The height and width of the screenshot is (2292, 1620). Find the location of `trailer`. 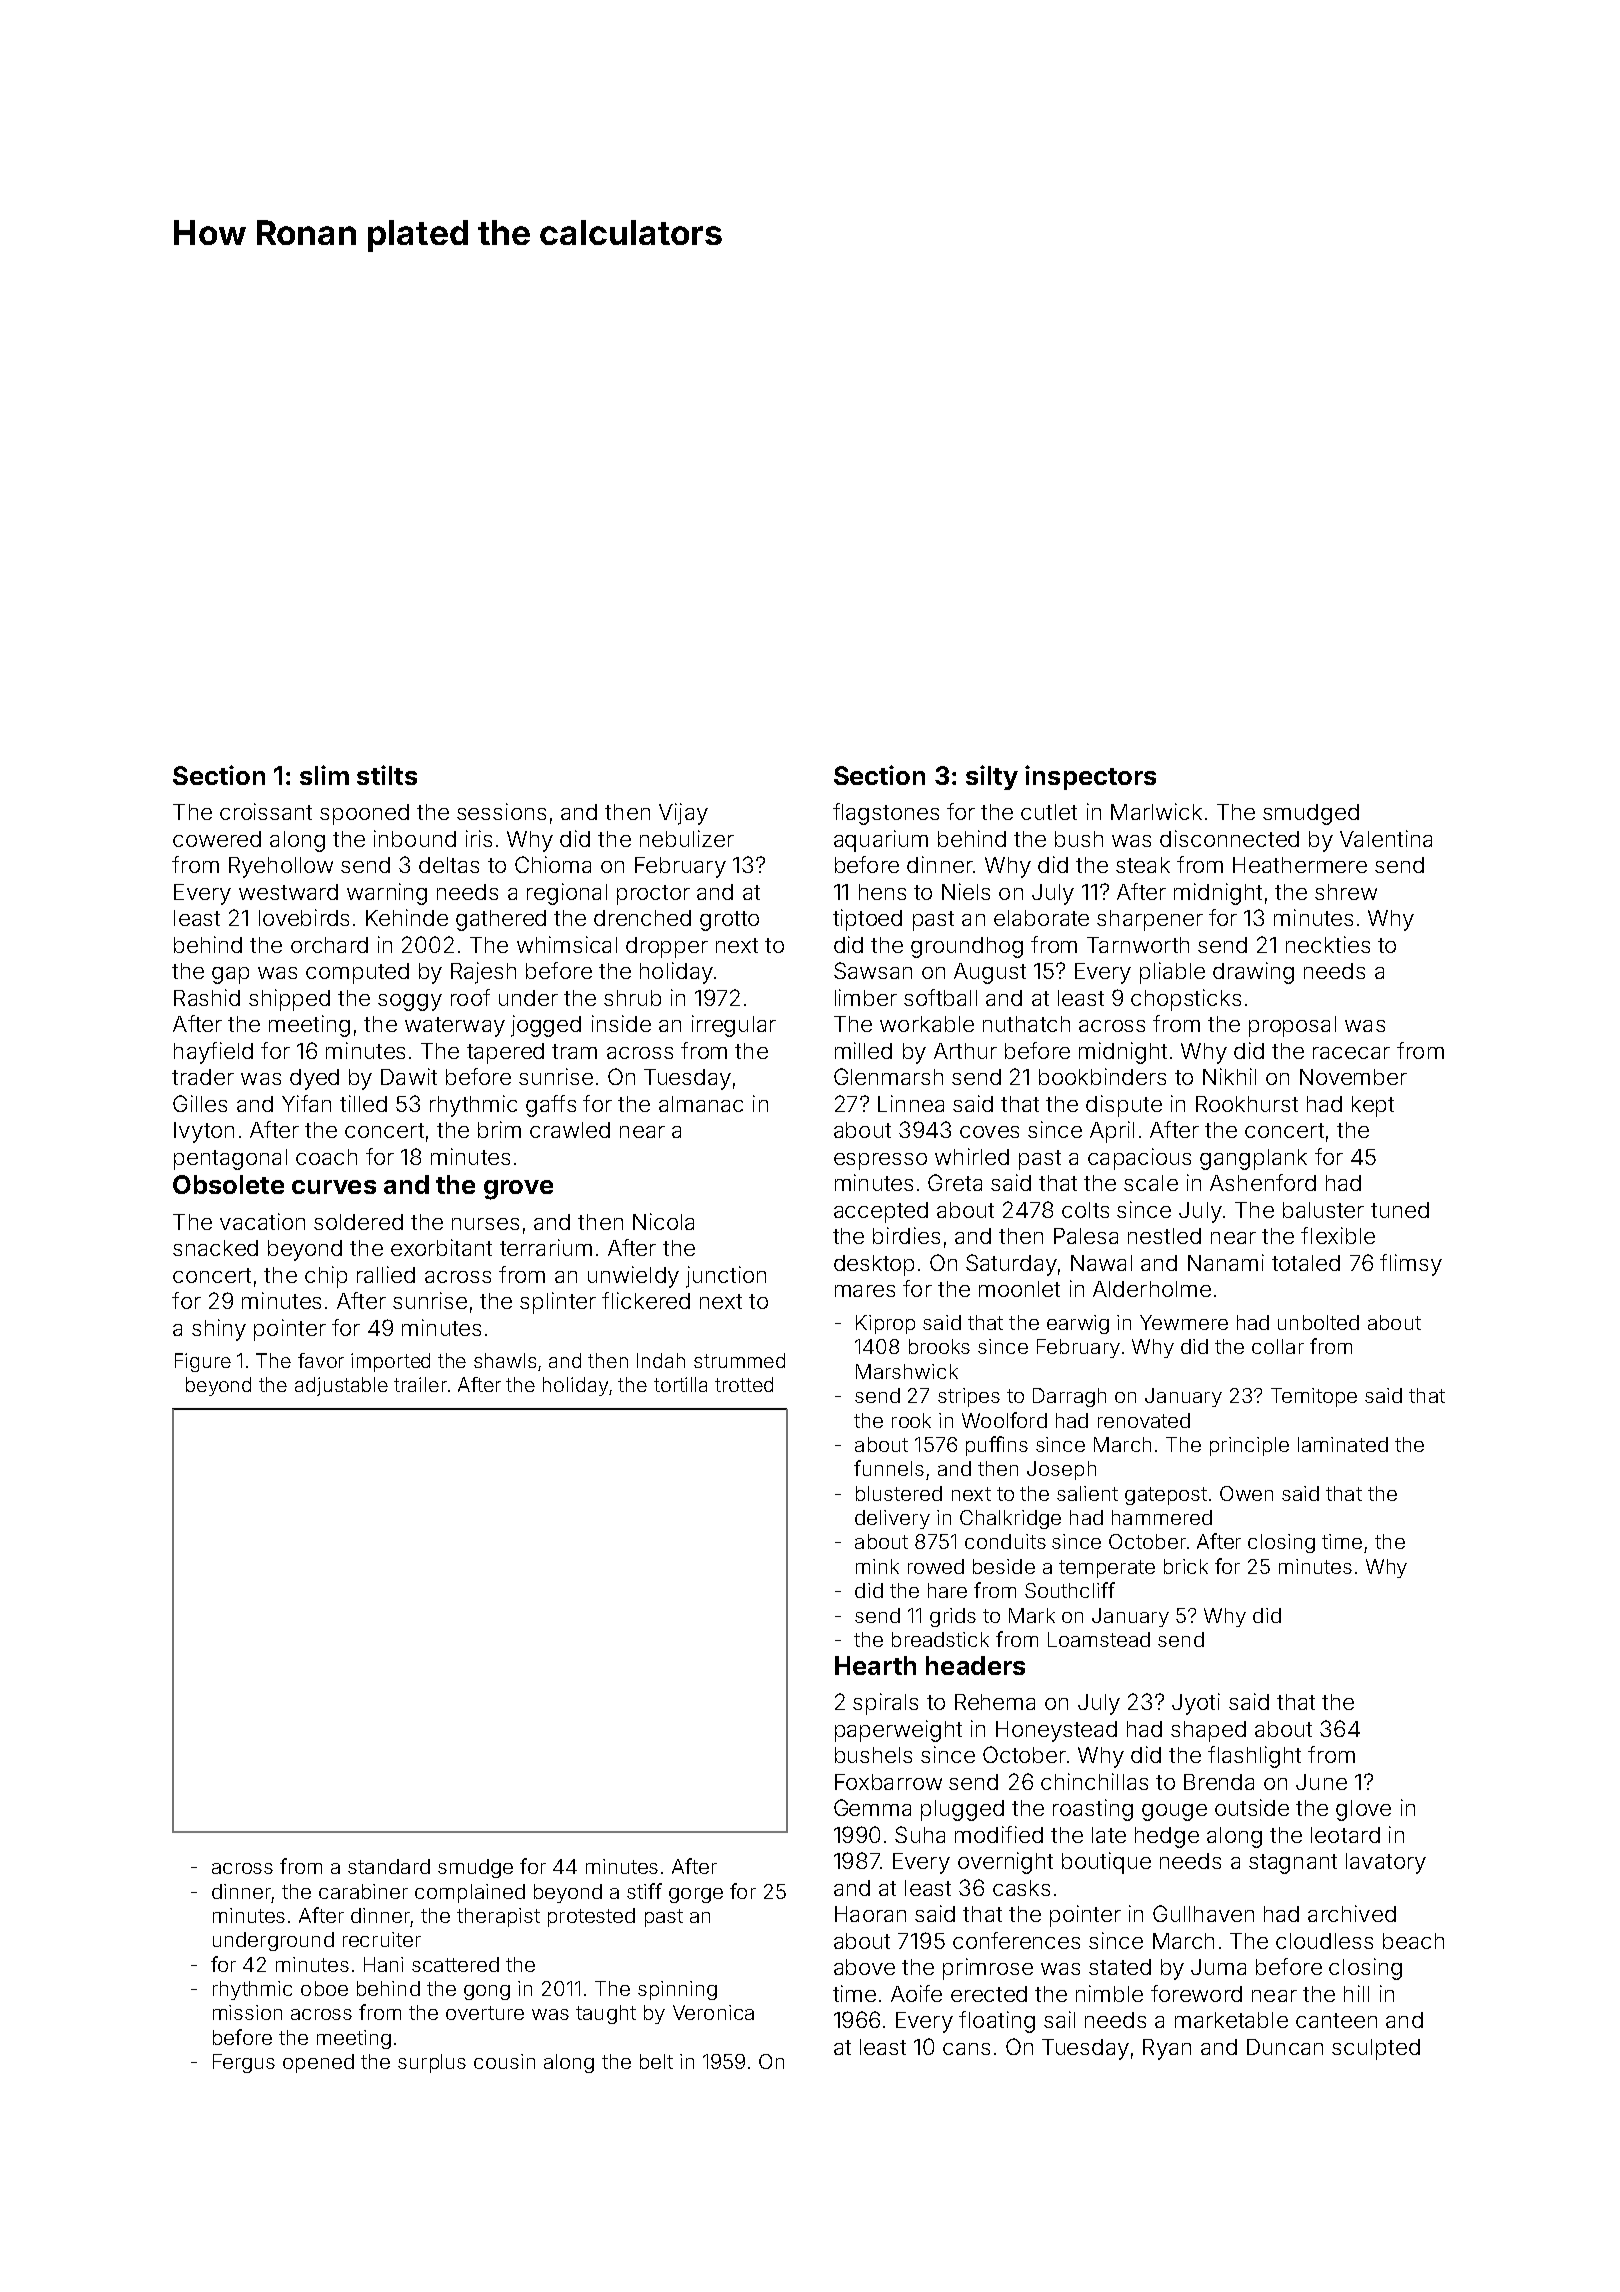

trailer is located at coordinates (420, 1384).
